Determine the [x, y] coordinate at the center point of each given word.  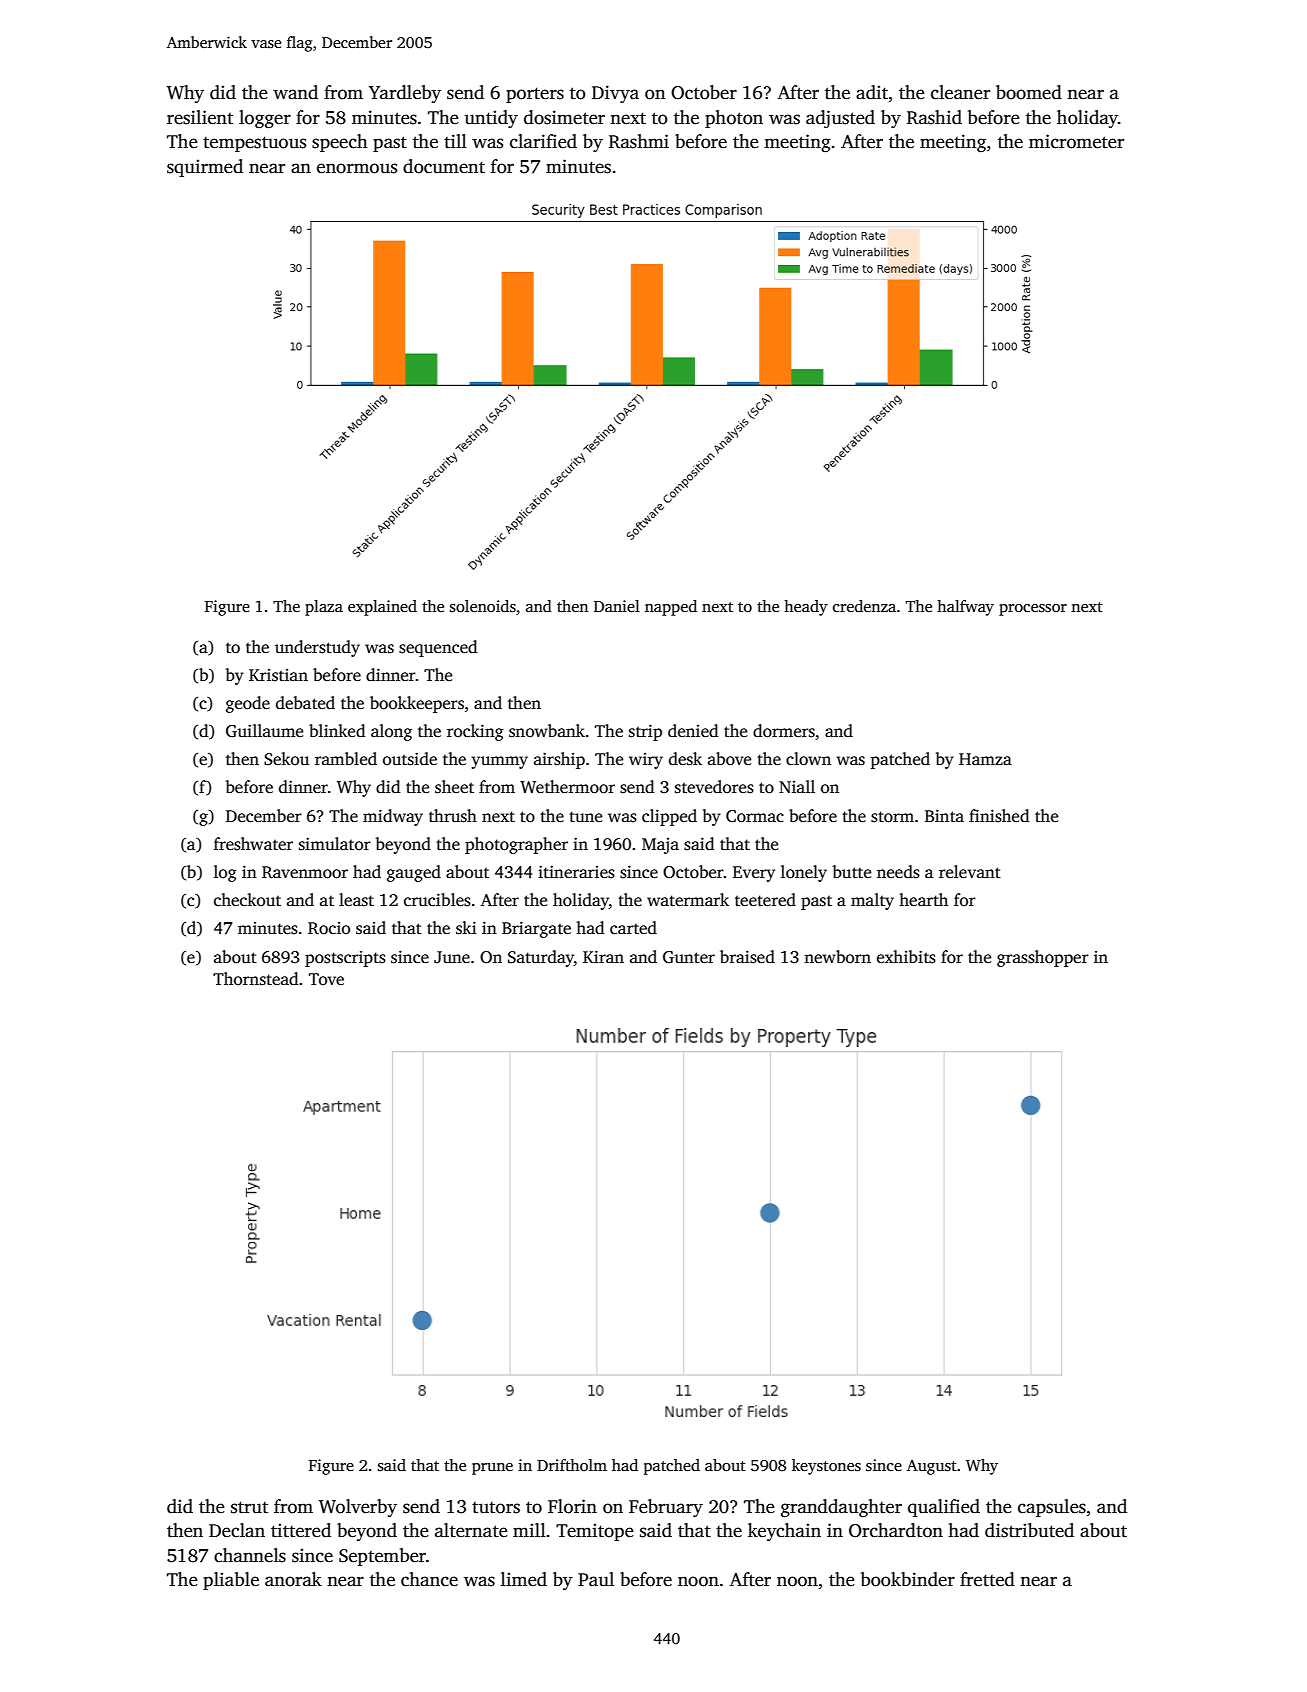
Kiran [603, 956]
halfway [965, 608]
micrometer [1076, 141]
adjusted [840, 119]
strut [249, 1507]
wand [295, 92]
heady [806, 608]
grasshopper [1043, 958]
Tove [326, 979]
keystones [826, 1467]
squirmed [205, 168]
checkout [247, 900]
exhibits [906, 957]
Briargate [536, 929]
